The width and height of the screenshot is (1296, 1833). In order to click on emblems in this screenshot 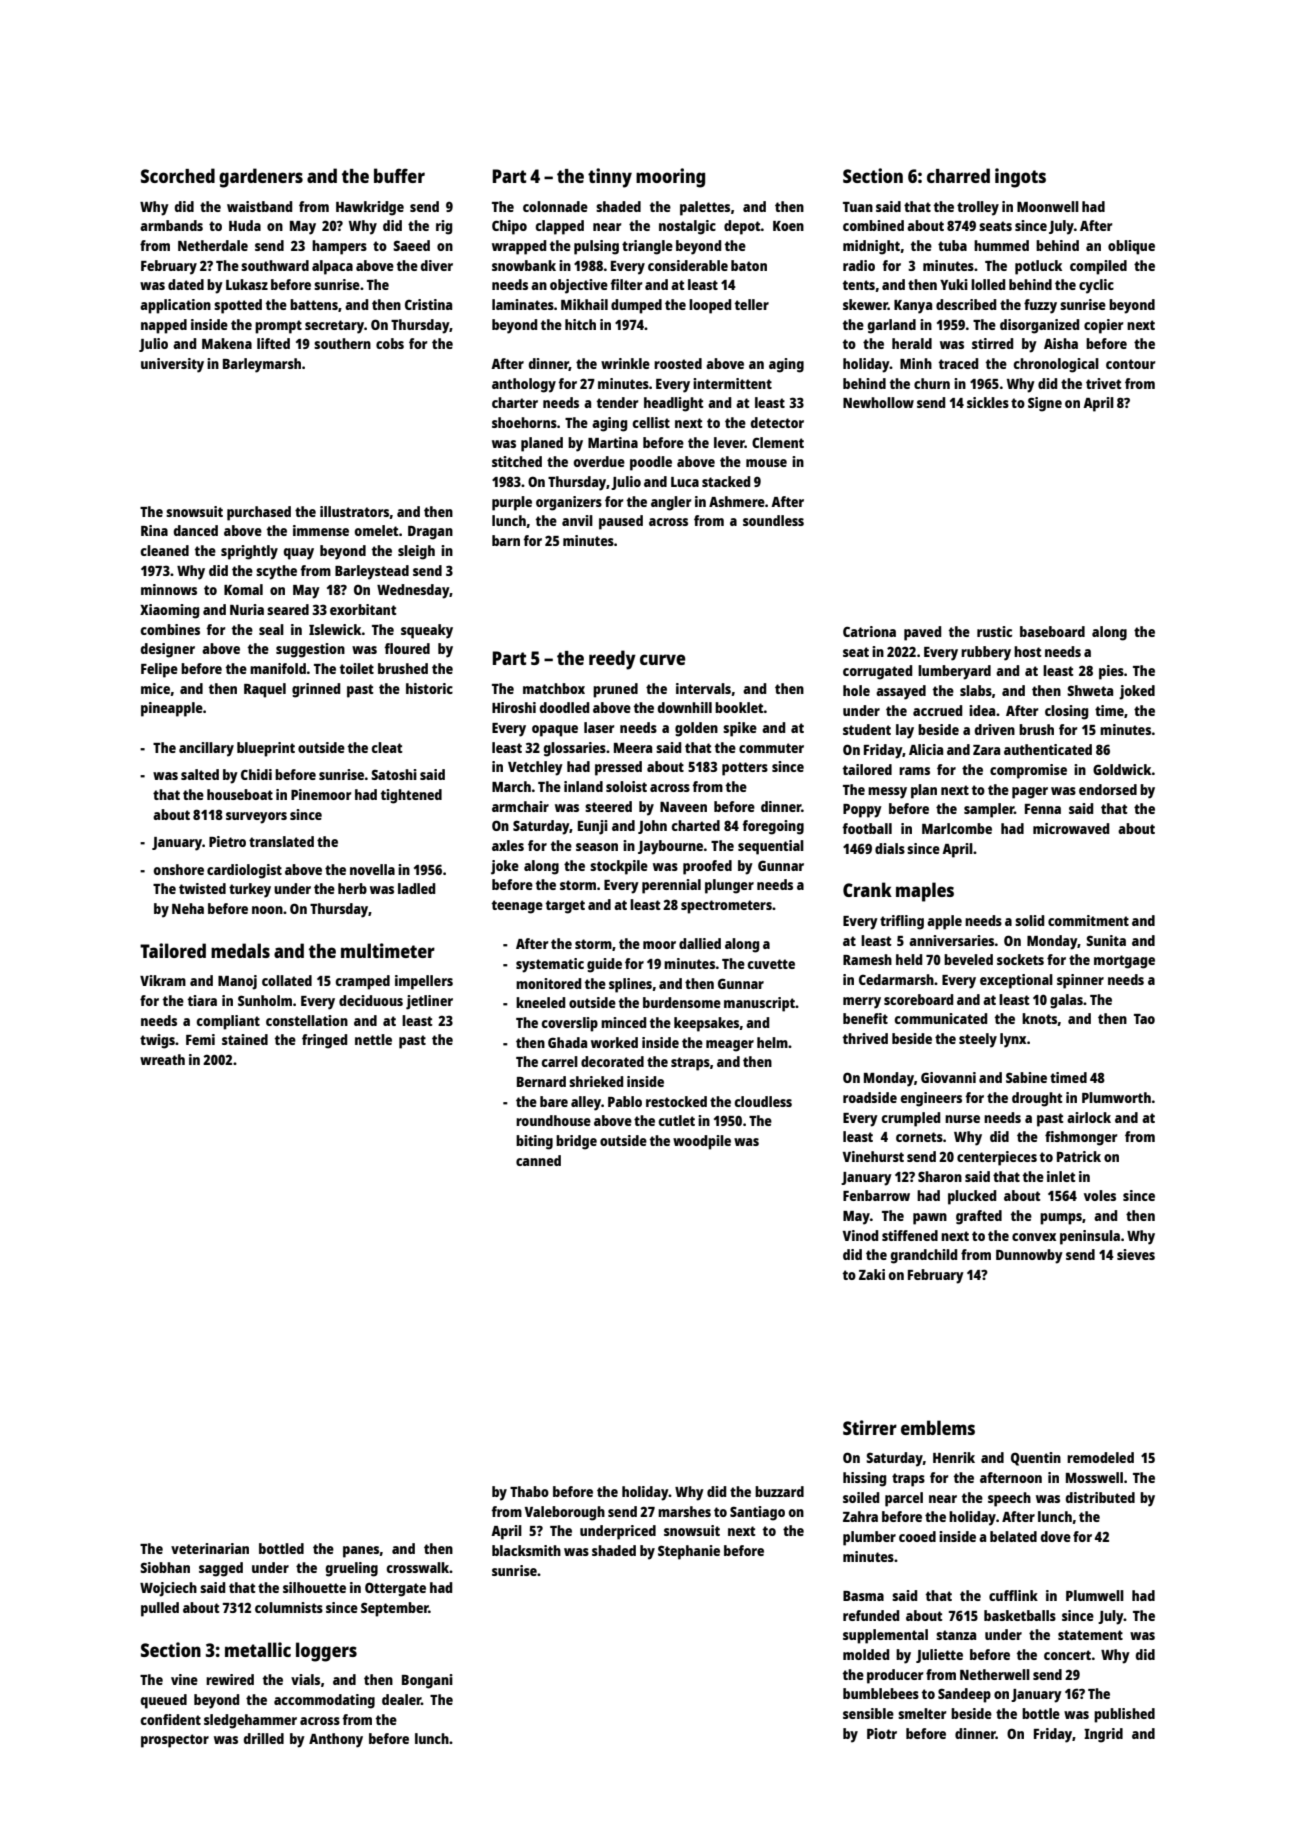, I will do `click(938, 1427)`.
